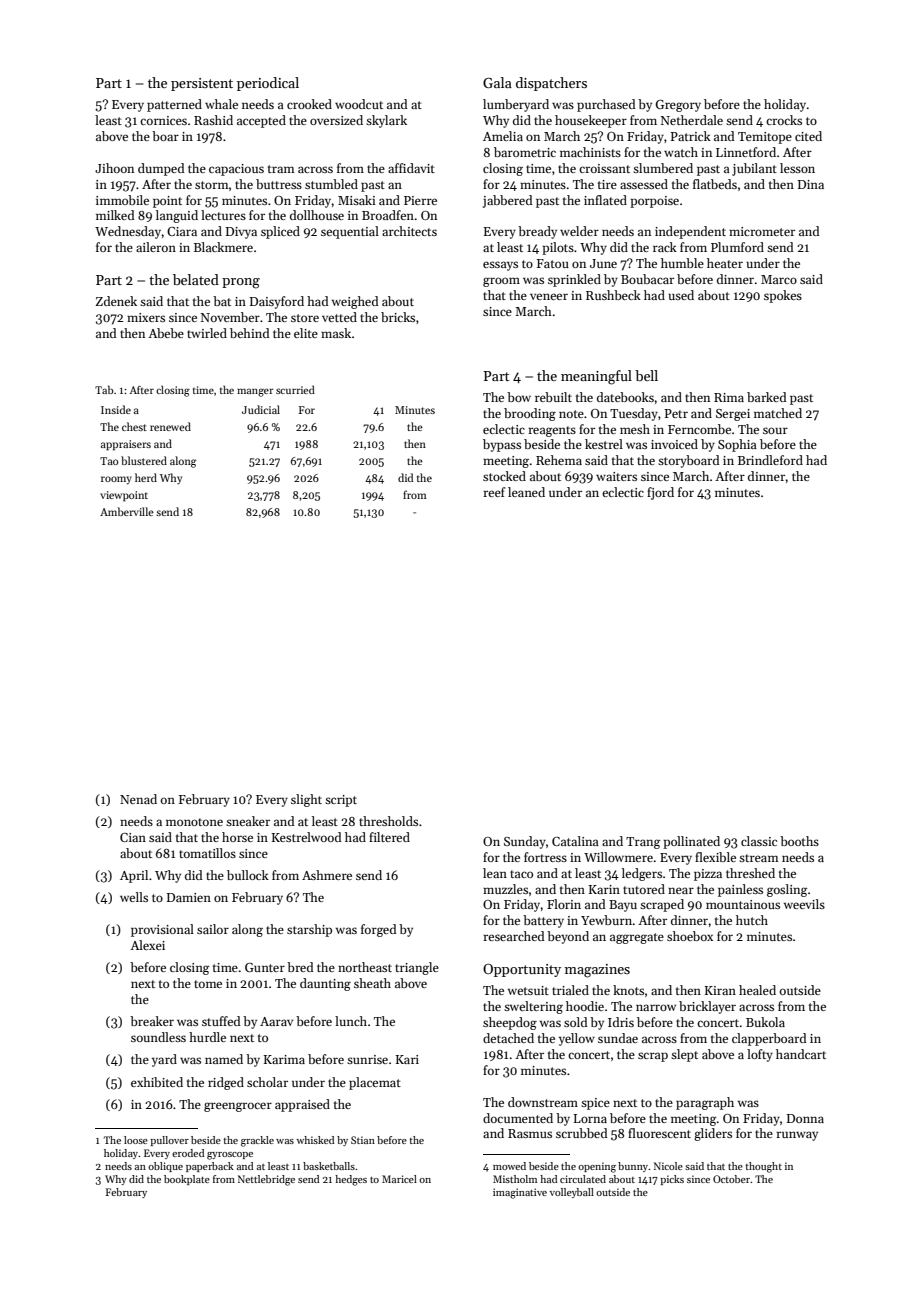  Describe the element at coordinates (144, 460) in the screenshot. I see `blustered` at that location.
